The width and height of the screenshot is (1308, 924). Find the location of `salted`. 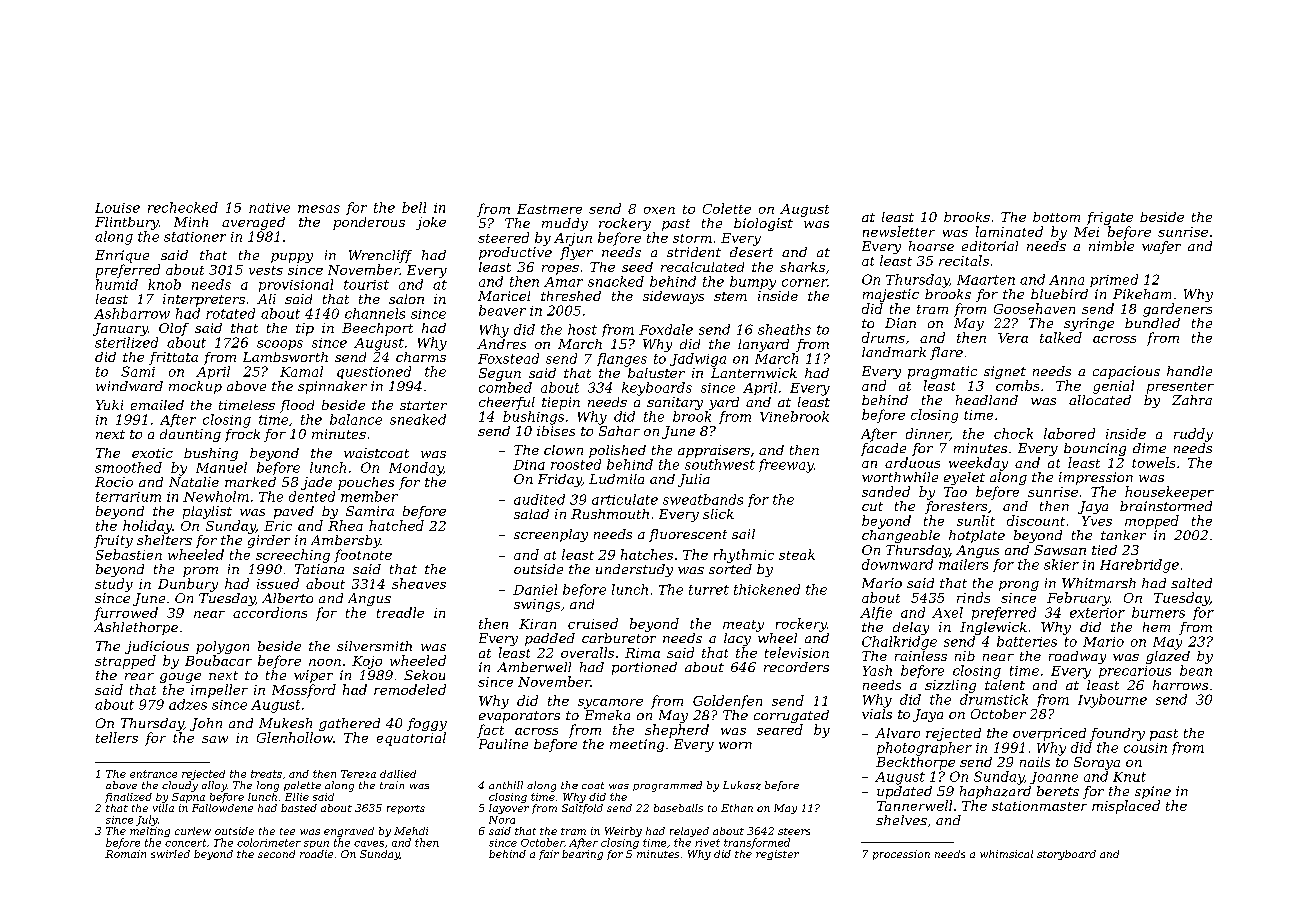

salted is located at coordinates (1191, 583).
